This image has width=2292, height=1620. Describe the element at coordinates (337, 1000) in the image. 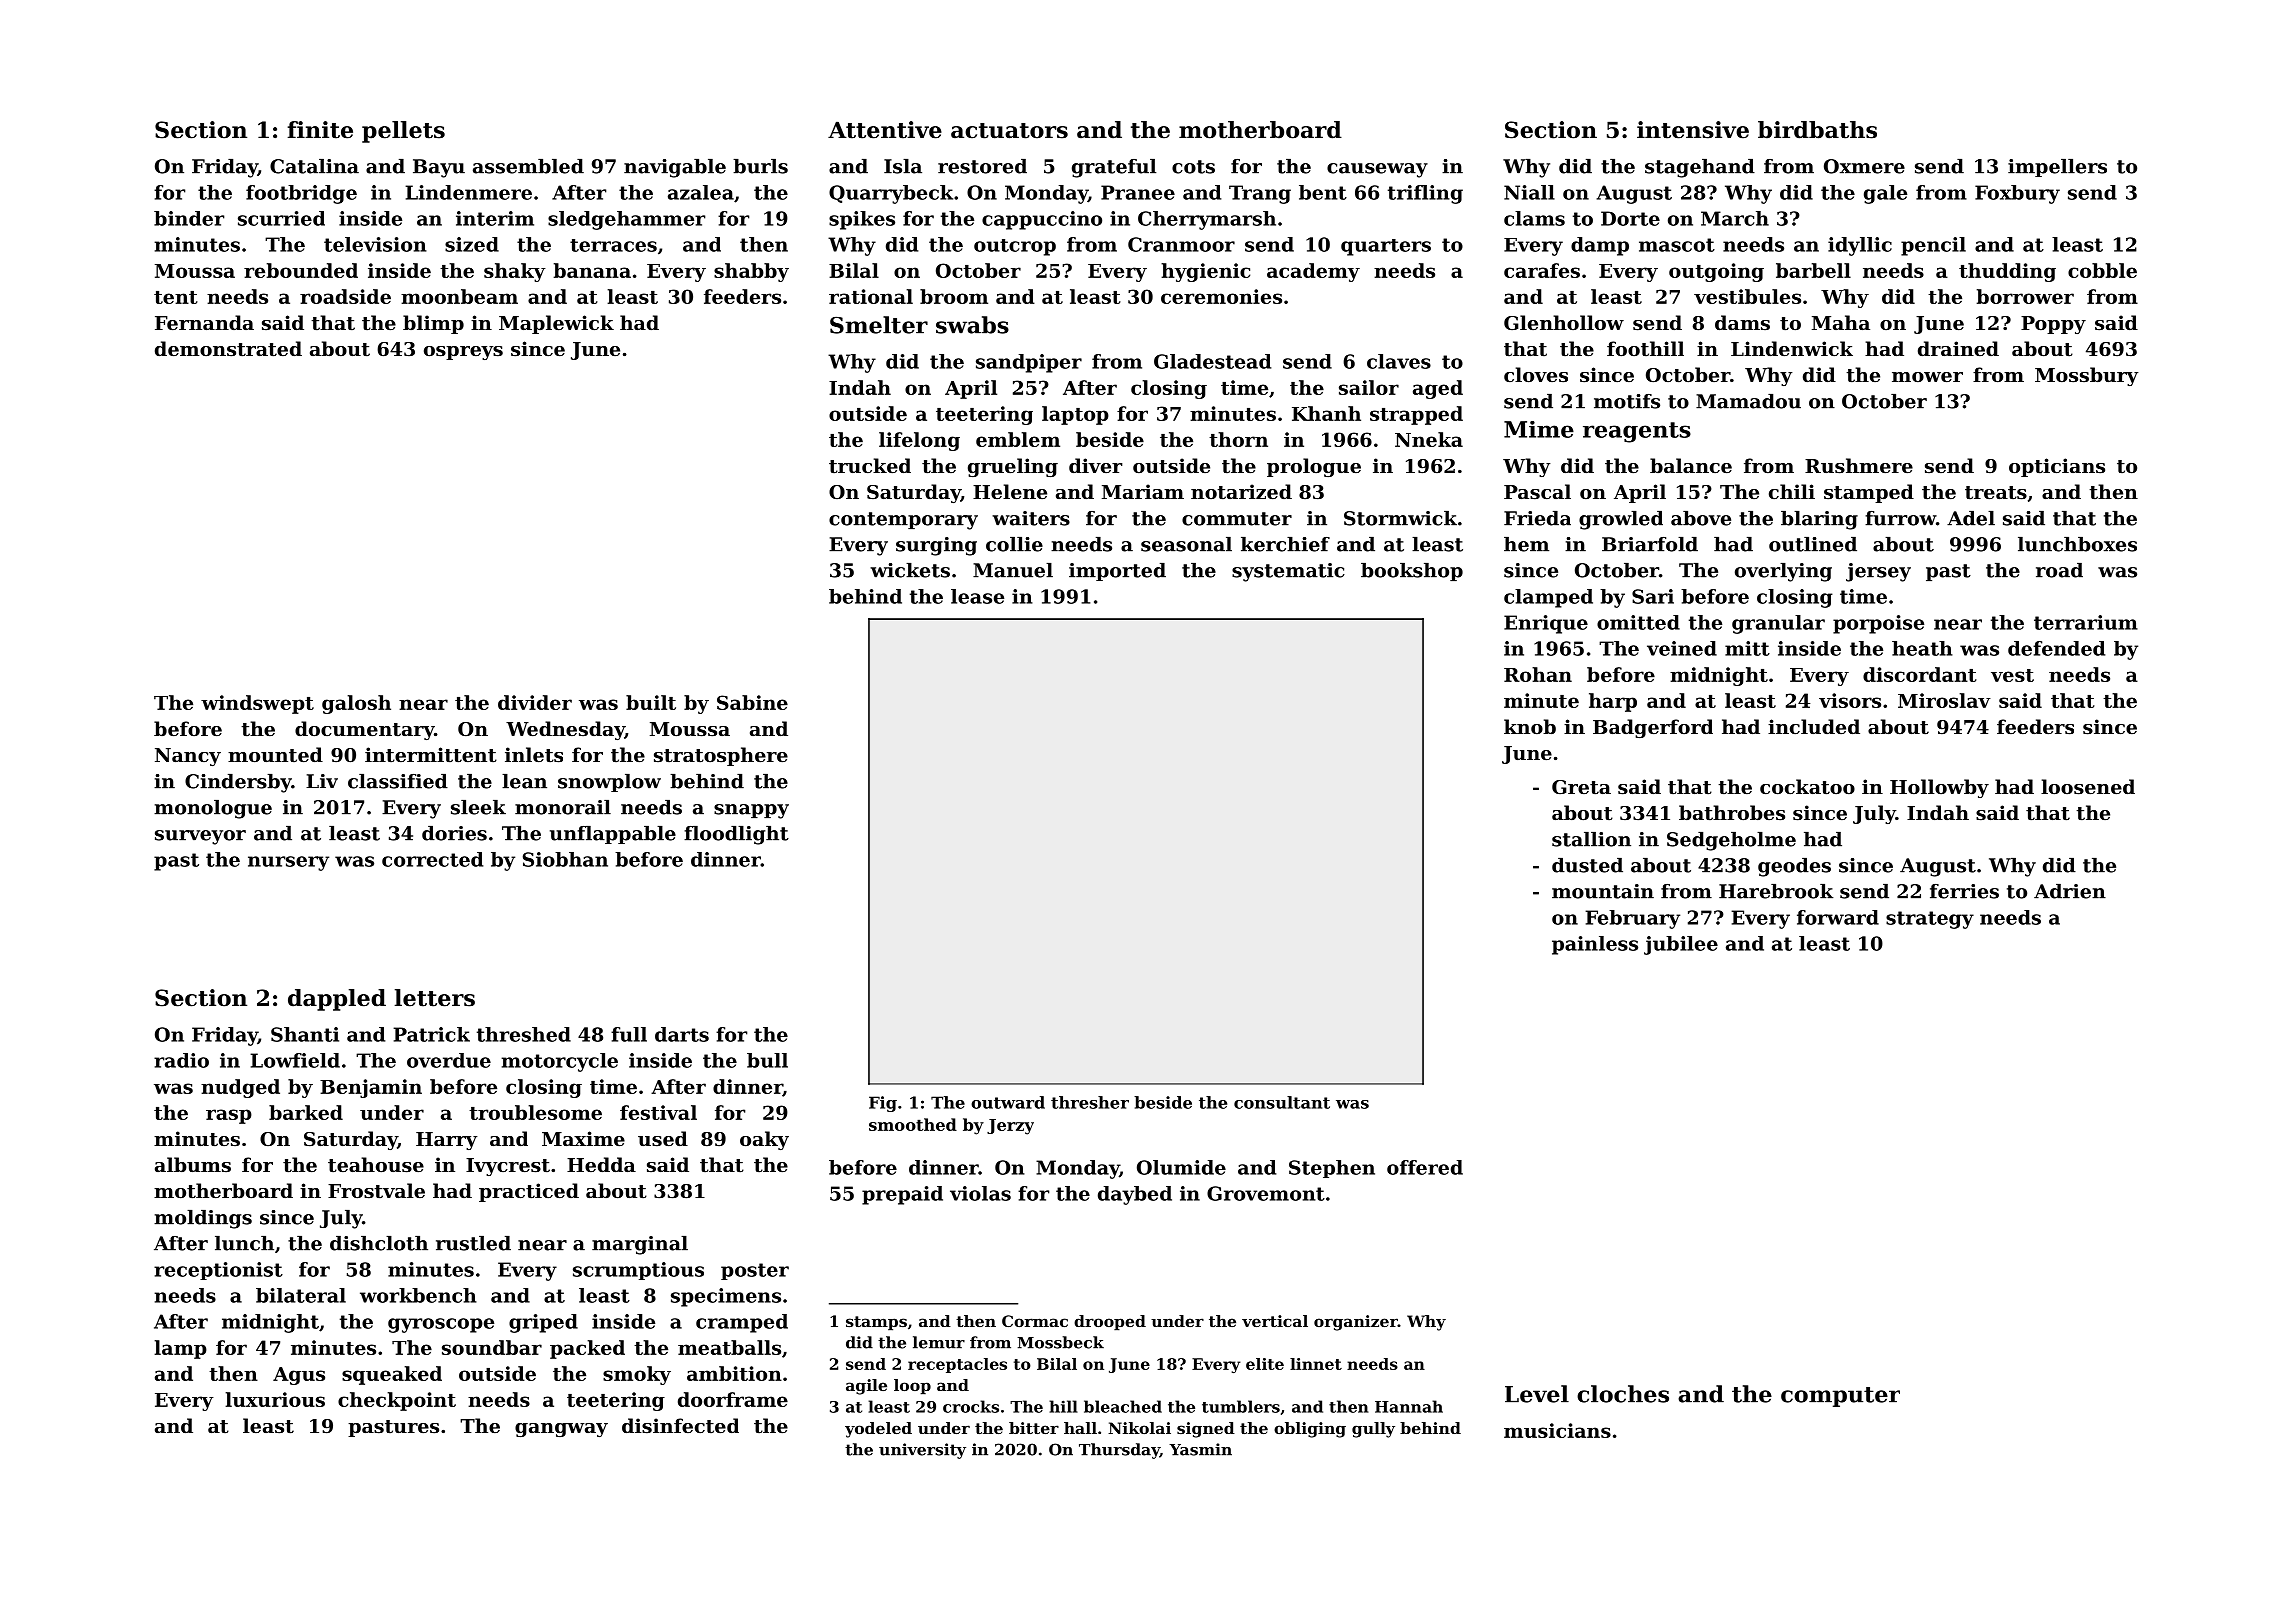

I see `dappled` at that location.
